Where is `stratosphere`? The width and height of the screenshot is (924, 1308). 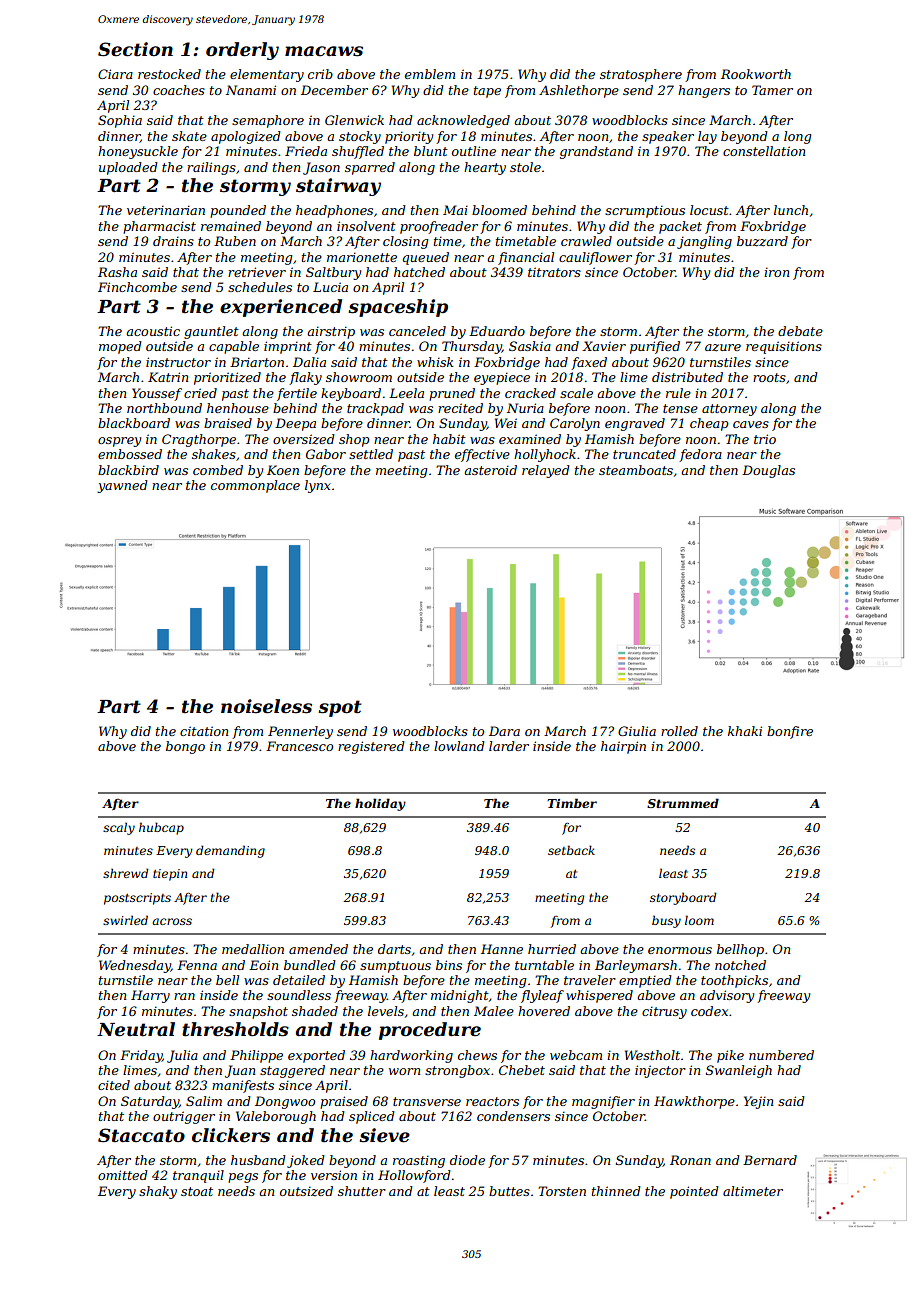 stratosphere is located at coordinates (641, 75).
